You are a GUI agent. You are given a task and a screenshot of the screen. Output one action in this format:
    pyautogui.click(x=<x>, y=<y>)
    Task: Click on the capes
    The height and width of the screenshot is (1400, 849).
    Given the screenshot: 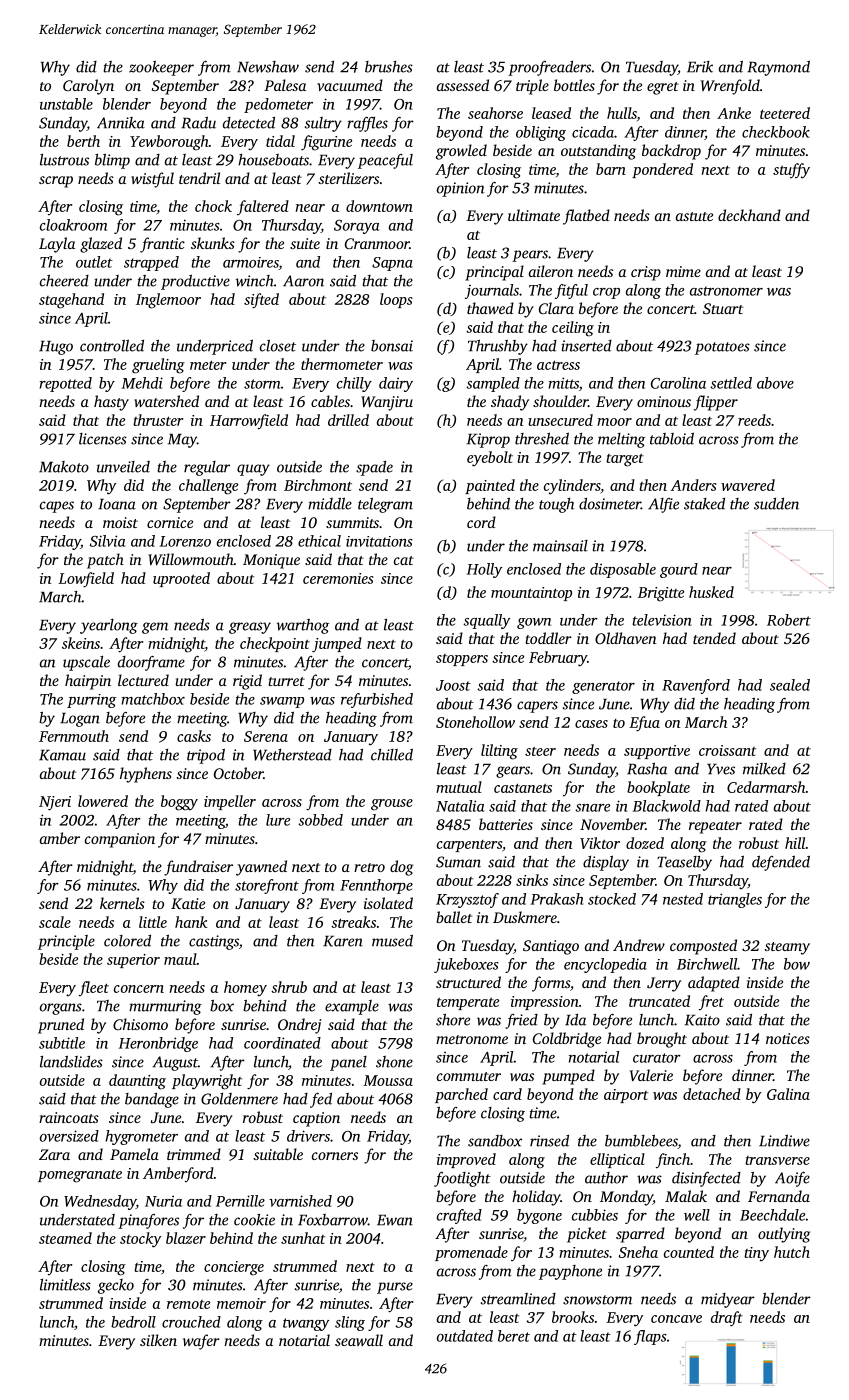 What is the action you would take?
    pyautogui.click(x=57, y=507)
